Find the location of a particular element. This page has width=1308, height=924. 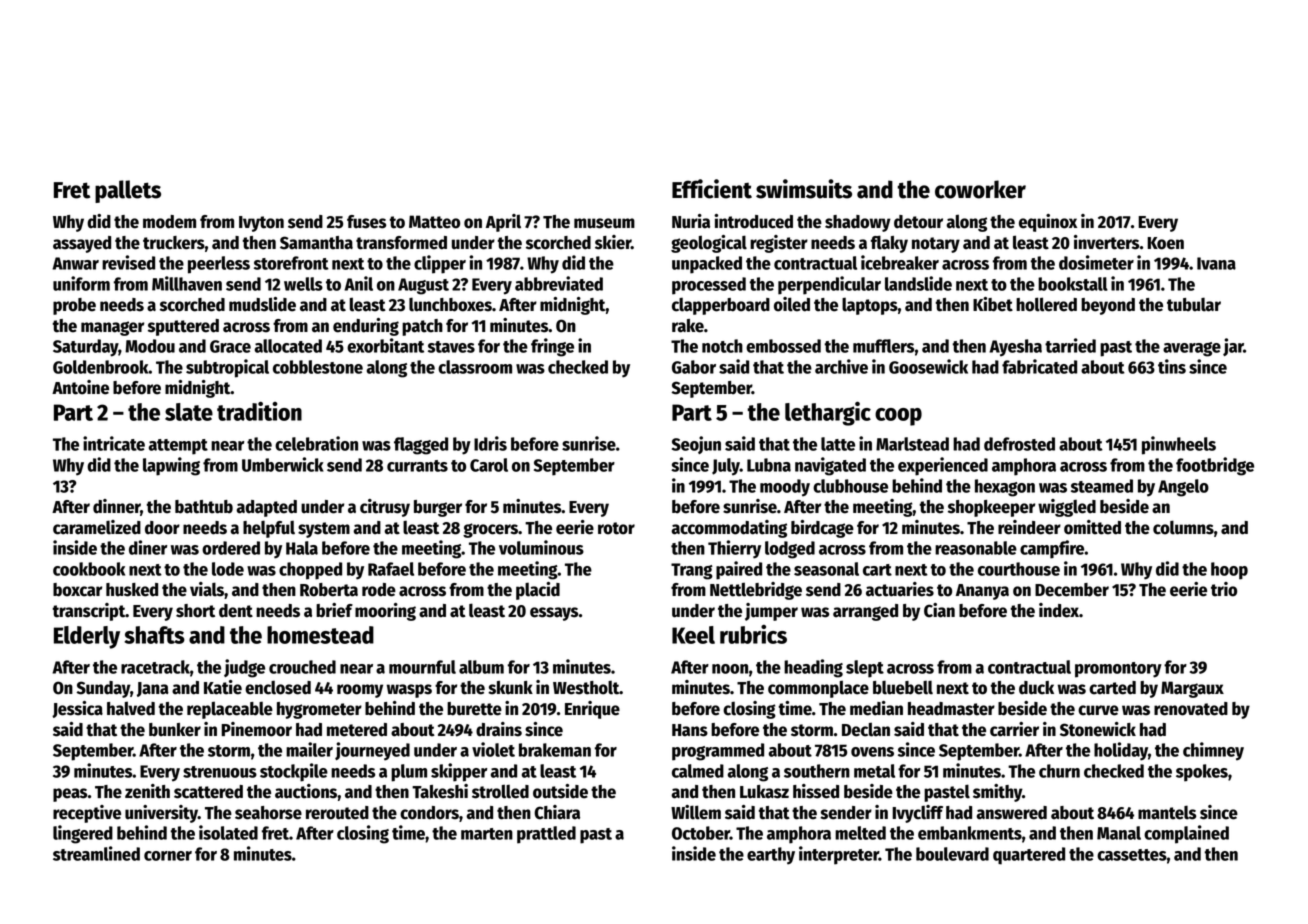

fringe is located at coordinates (552, 347).
